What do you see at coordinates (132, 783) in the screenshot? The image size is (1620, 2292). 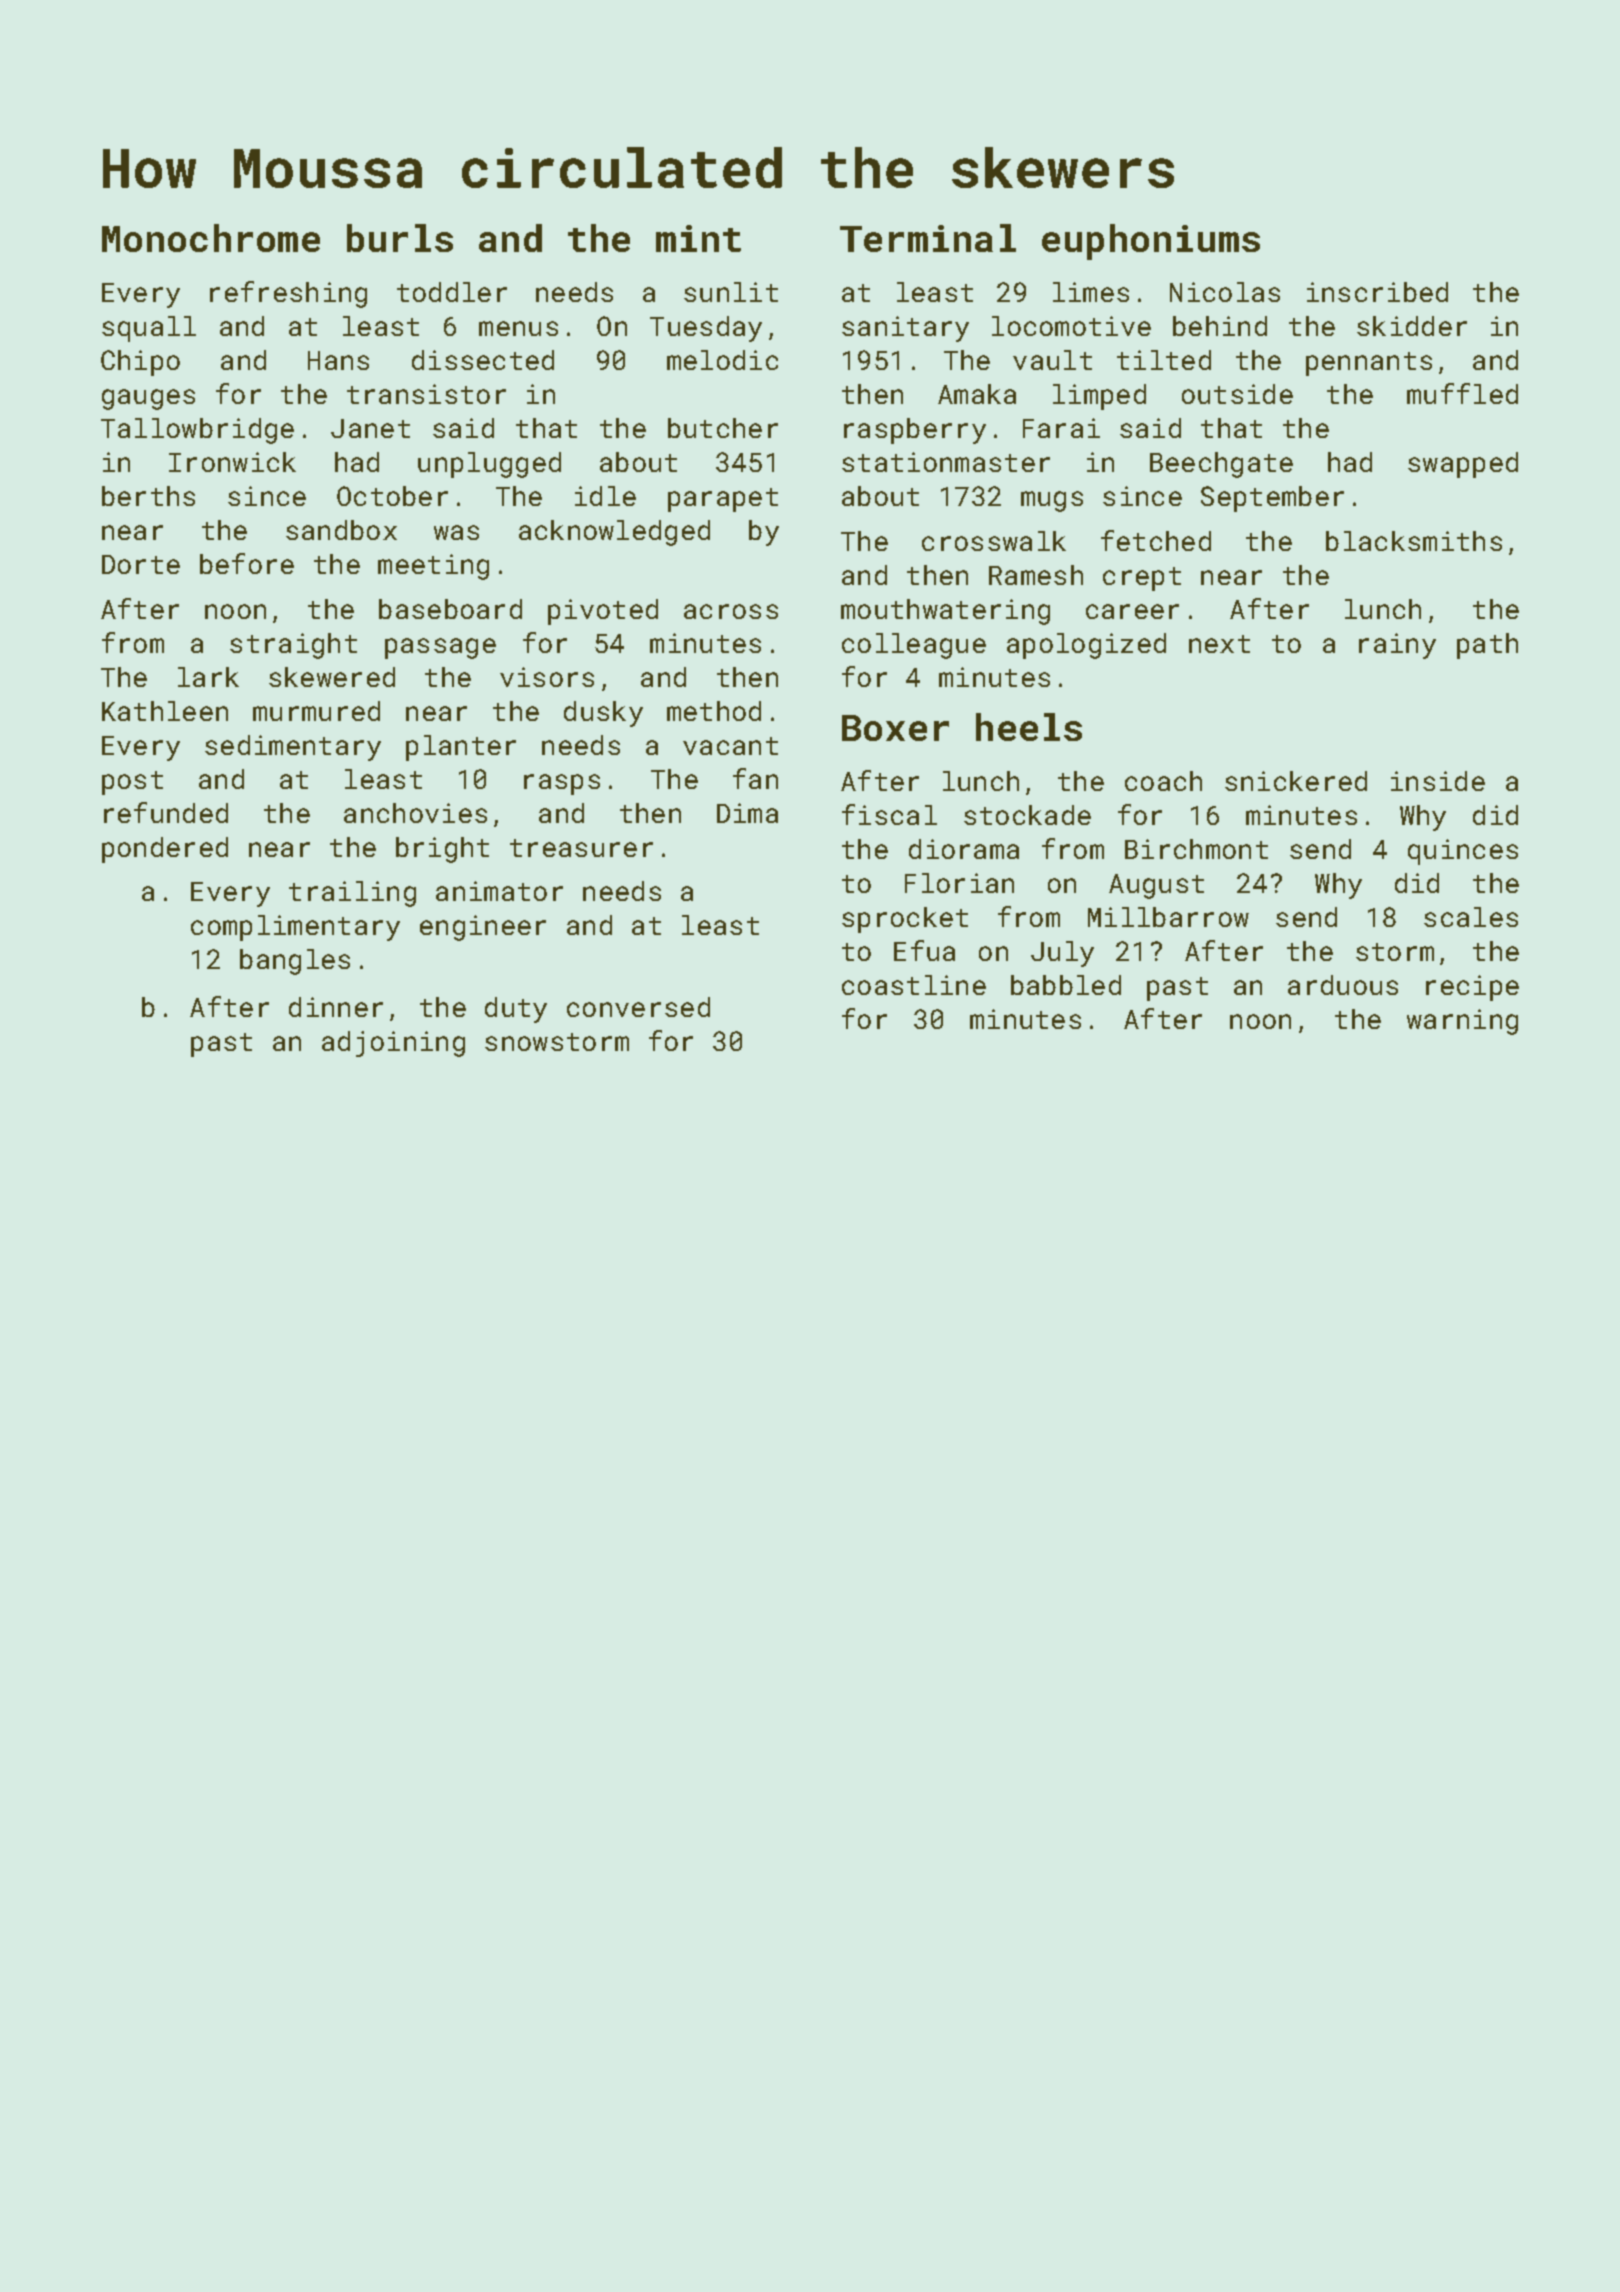 I see `post` at bounding box center [132, 783].
